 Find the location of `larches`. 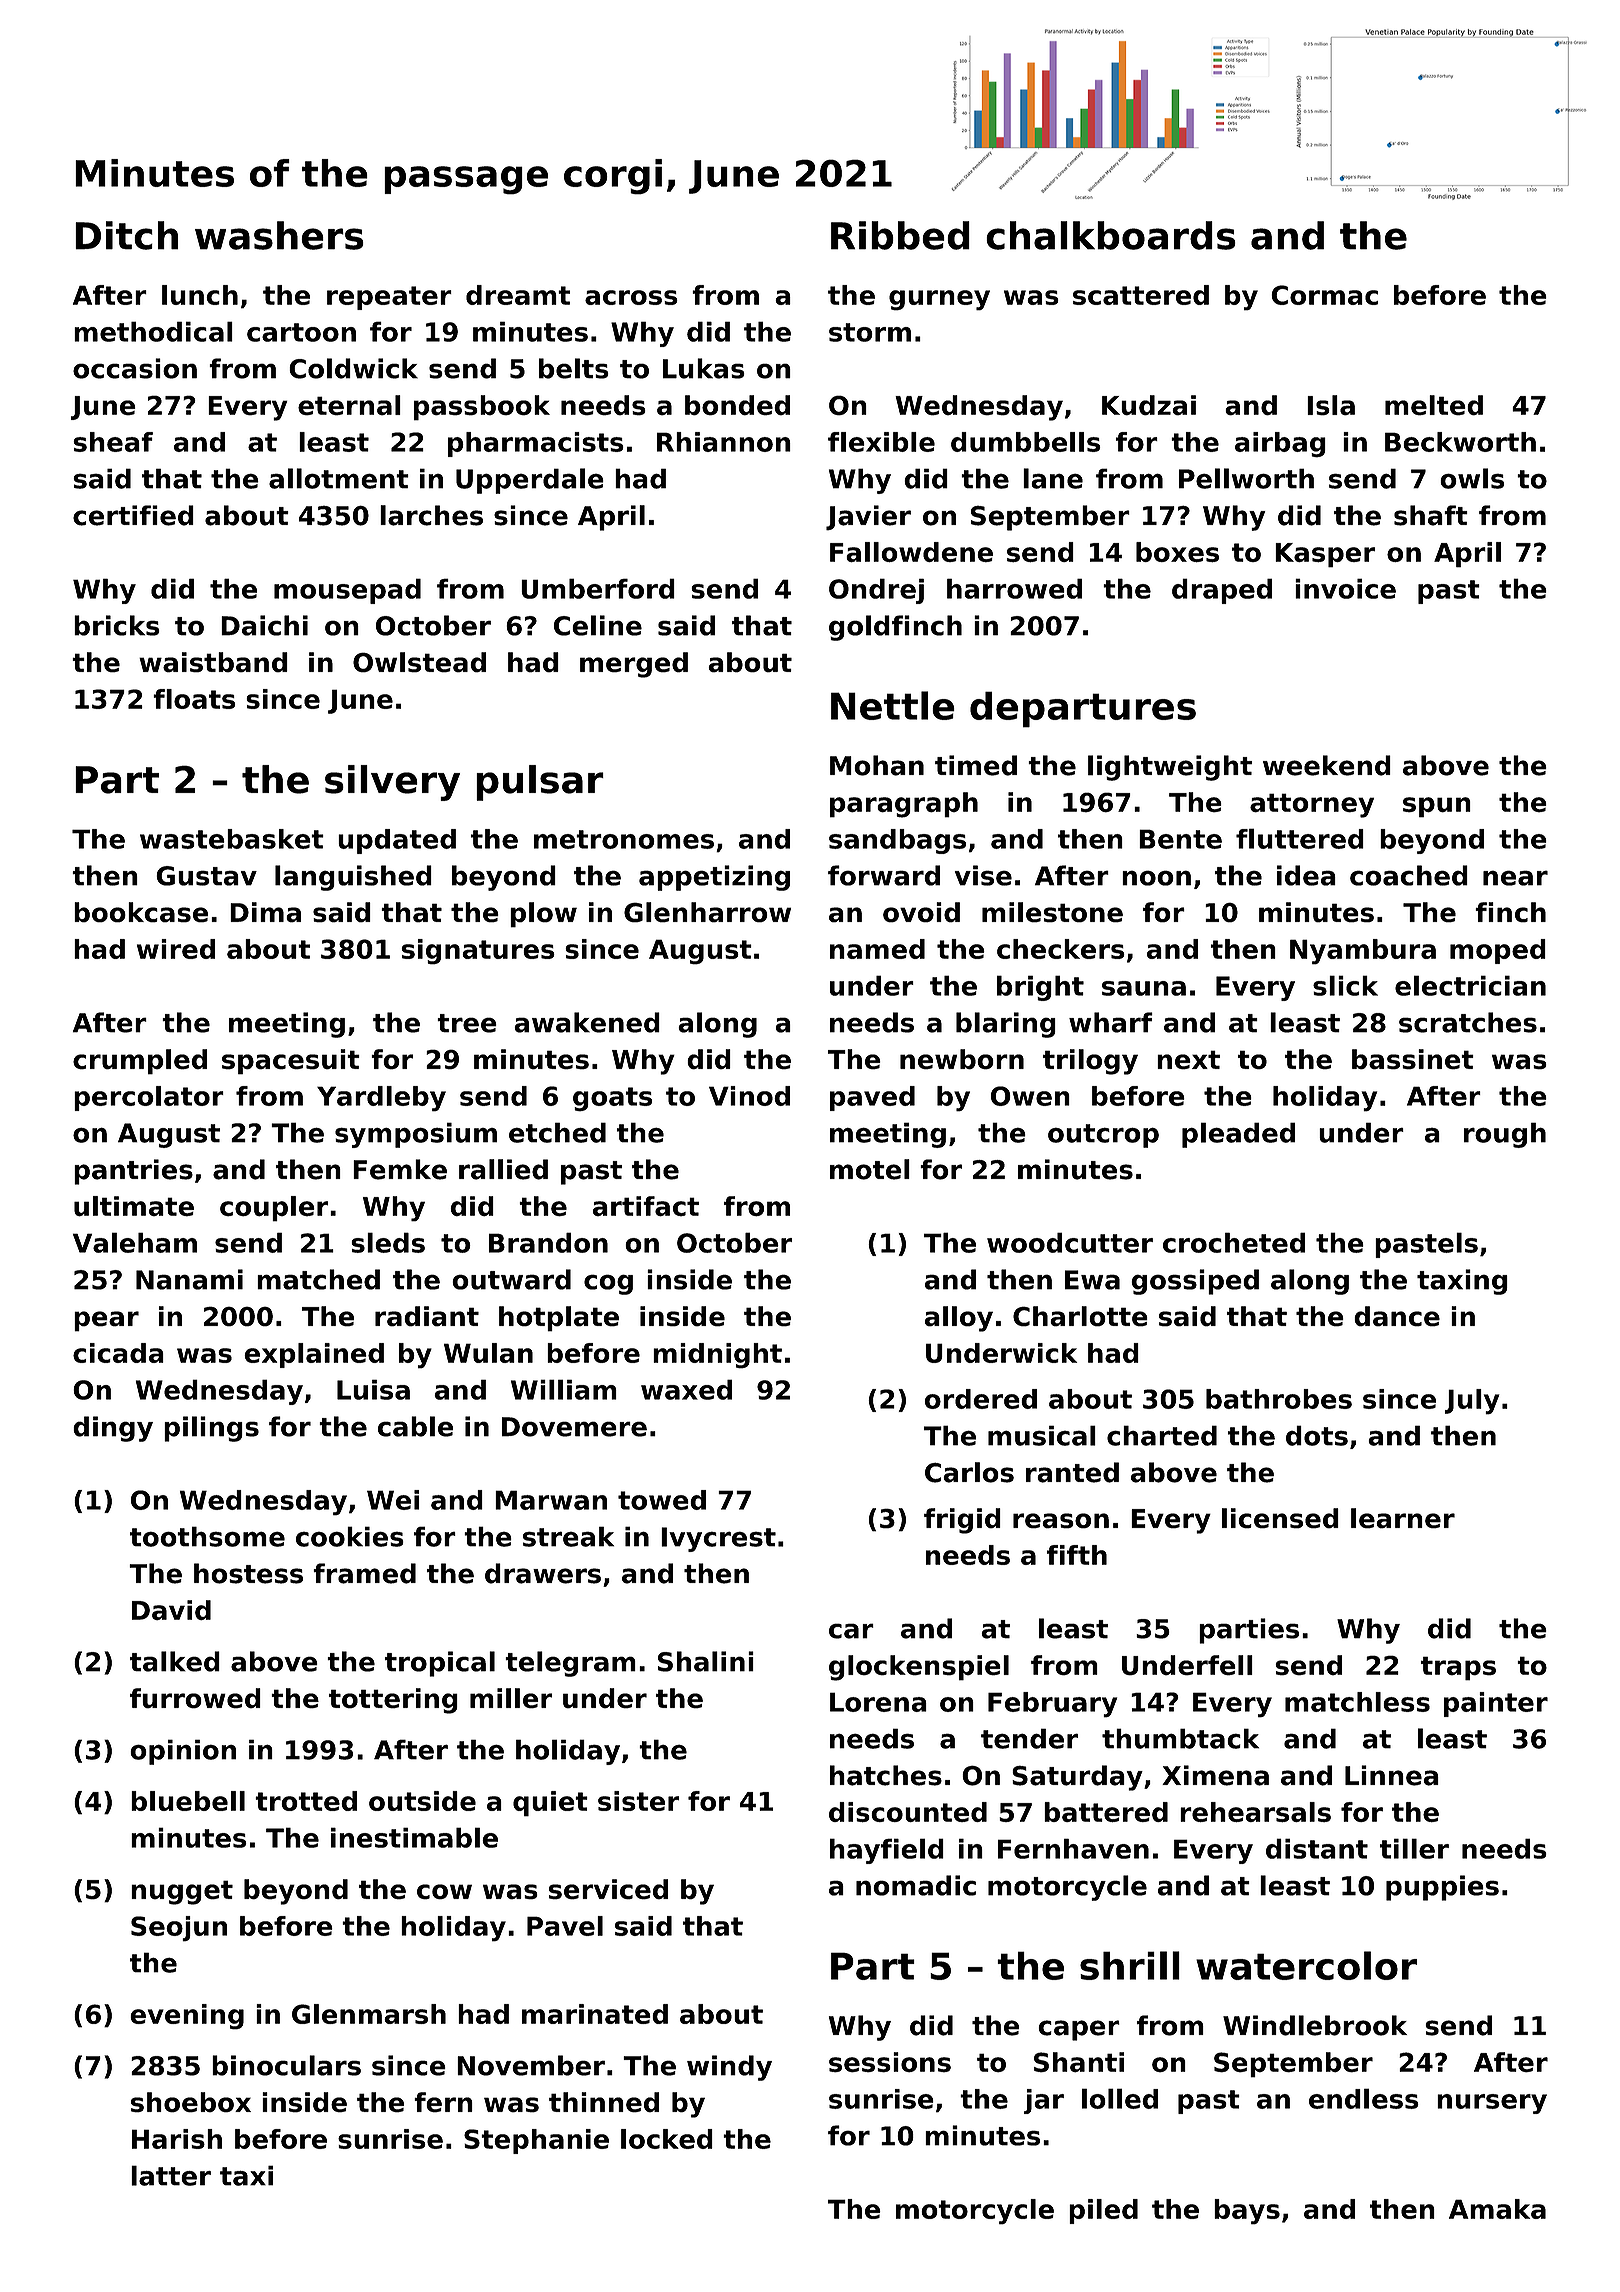

larches is located at coordinates (431, 515).
